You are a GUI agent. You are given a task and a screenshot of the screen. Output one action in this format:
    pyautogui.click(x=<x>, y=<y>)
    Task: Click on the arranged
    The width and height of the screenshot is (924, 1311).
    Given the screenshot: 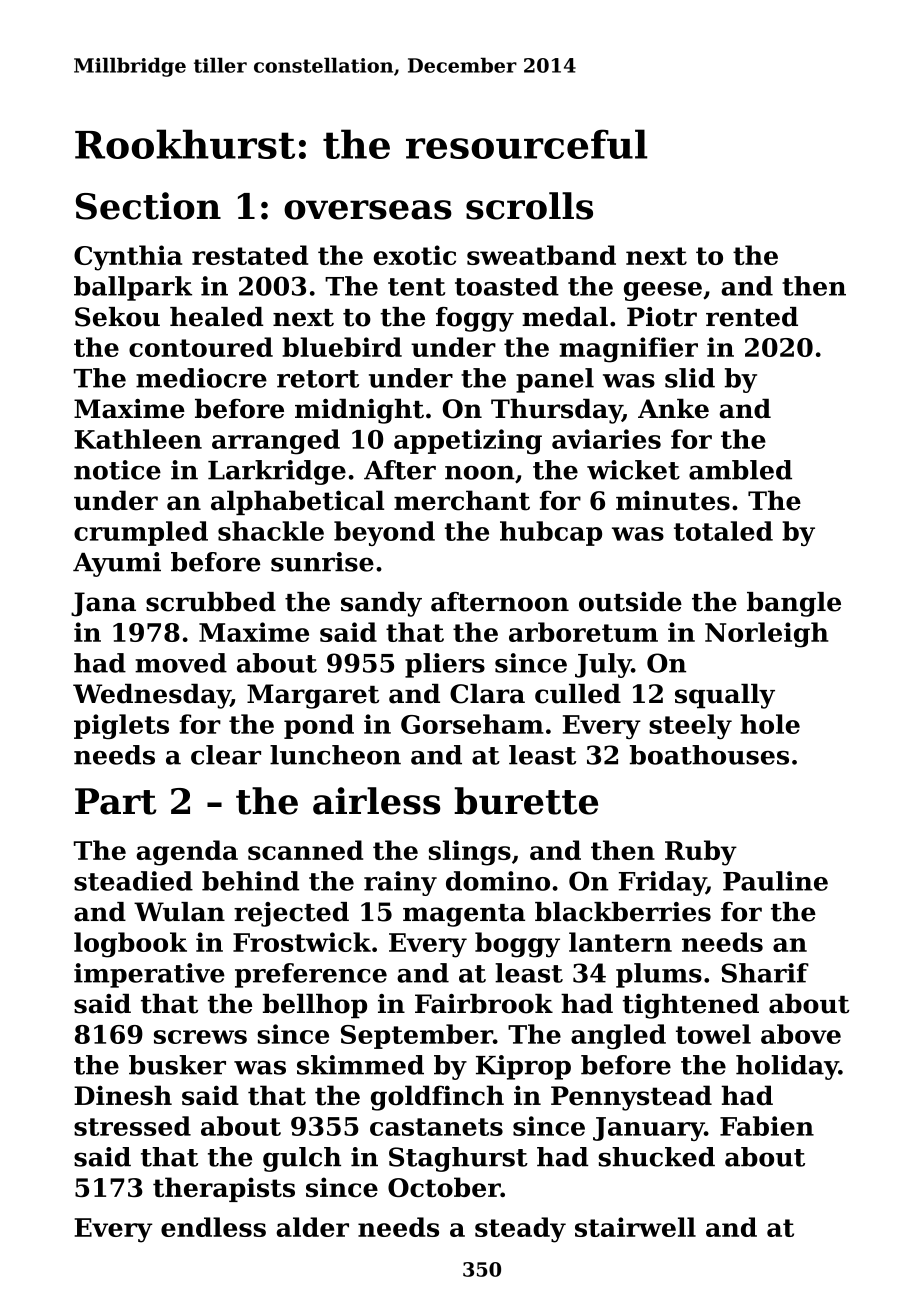 What is the action you would take?
    pyautogui.click(x=276, y=442)
